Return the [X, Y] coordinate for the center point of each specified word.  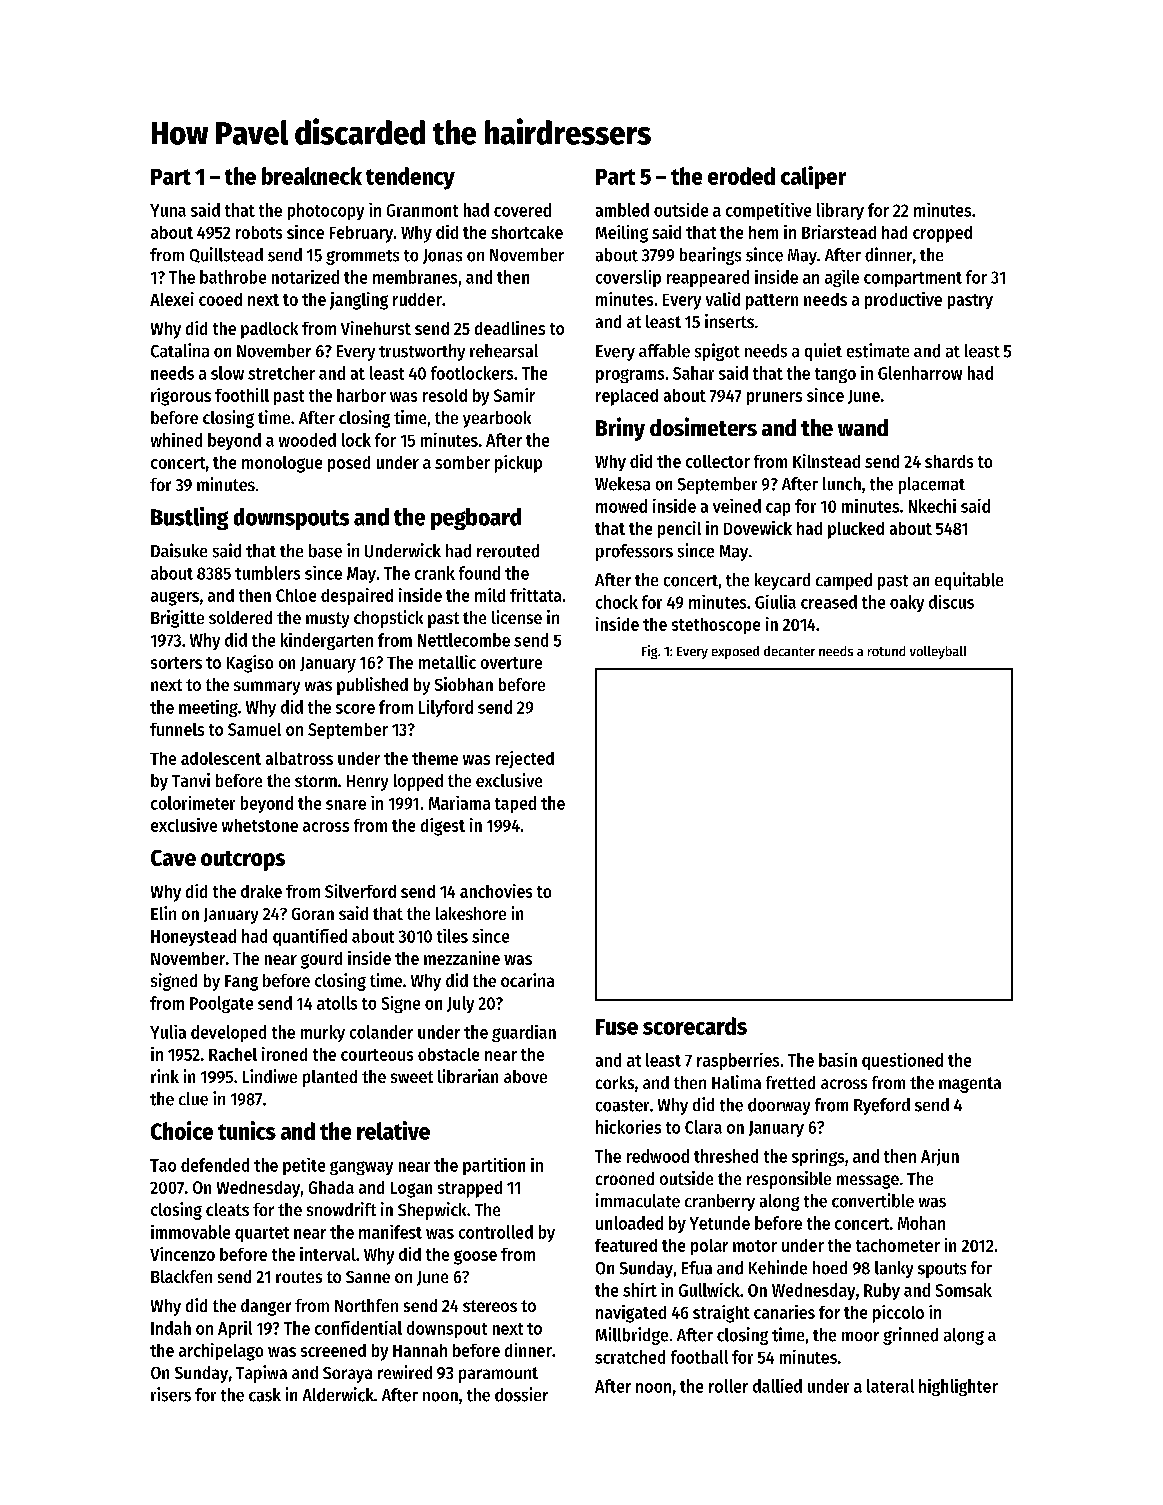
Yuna [168, 210]
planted [330, 1078]
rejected [525, 759]
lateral [890, 1386]
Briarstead [839, 232]
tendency [410, 178]
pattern [772, 302]
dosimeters [703, 426]
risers [171, 1394]
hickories [628, 1127]
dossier [521, 1394]
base [325, 551]
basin [838, 1060]
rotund [886, 651]
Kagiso [250, 664]
